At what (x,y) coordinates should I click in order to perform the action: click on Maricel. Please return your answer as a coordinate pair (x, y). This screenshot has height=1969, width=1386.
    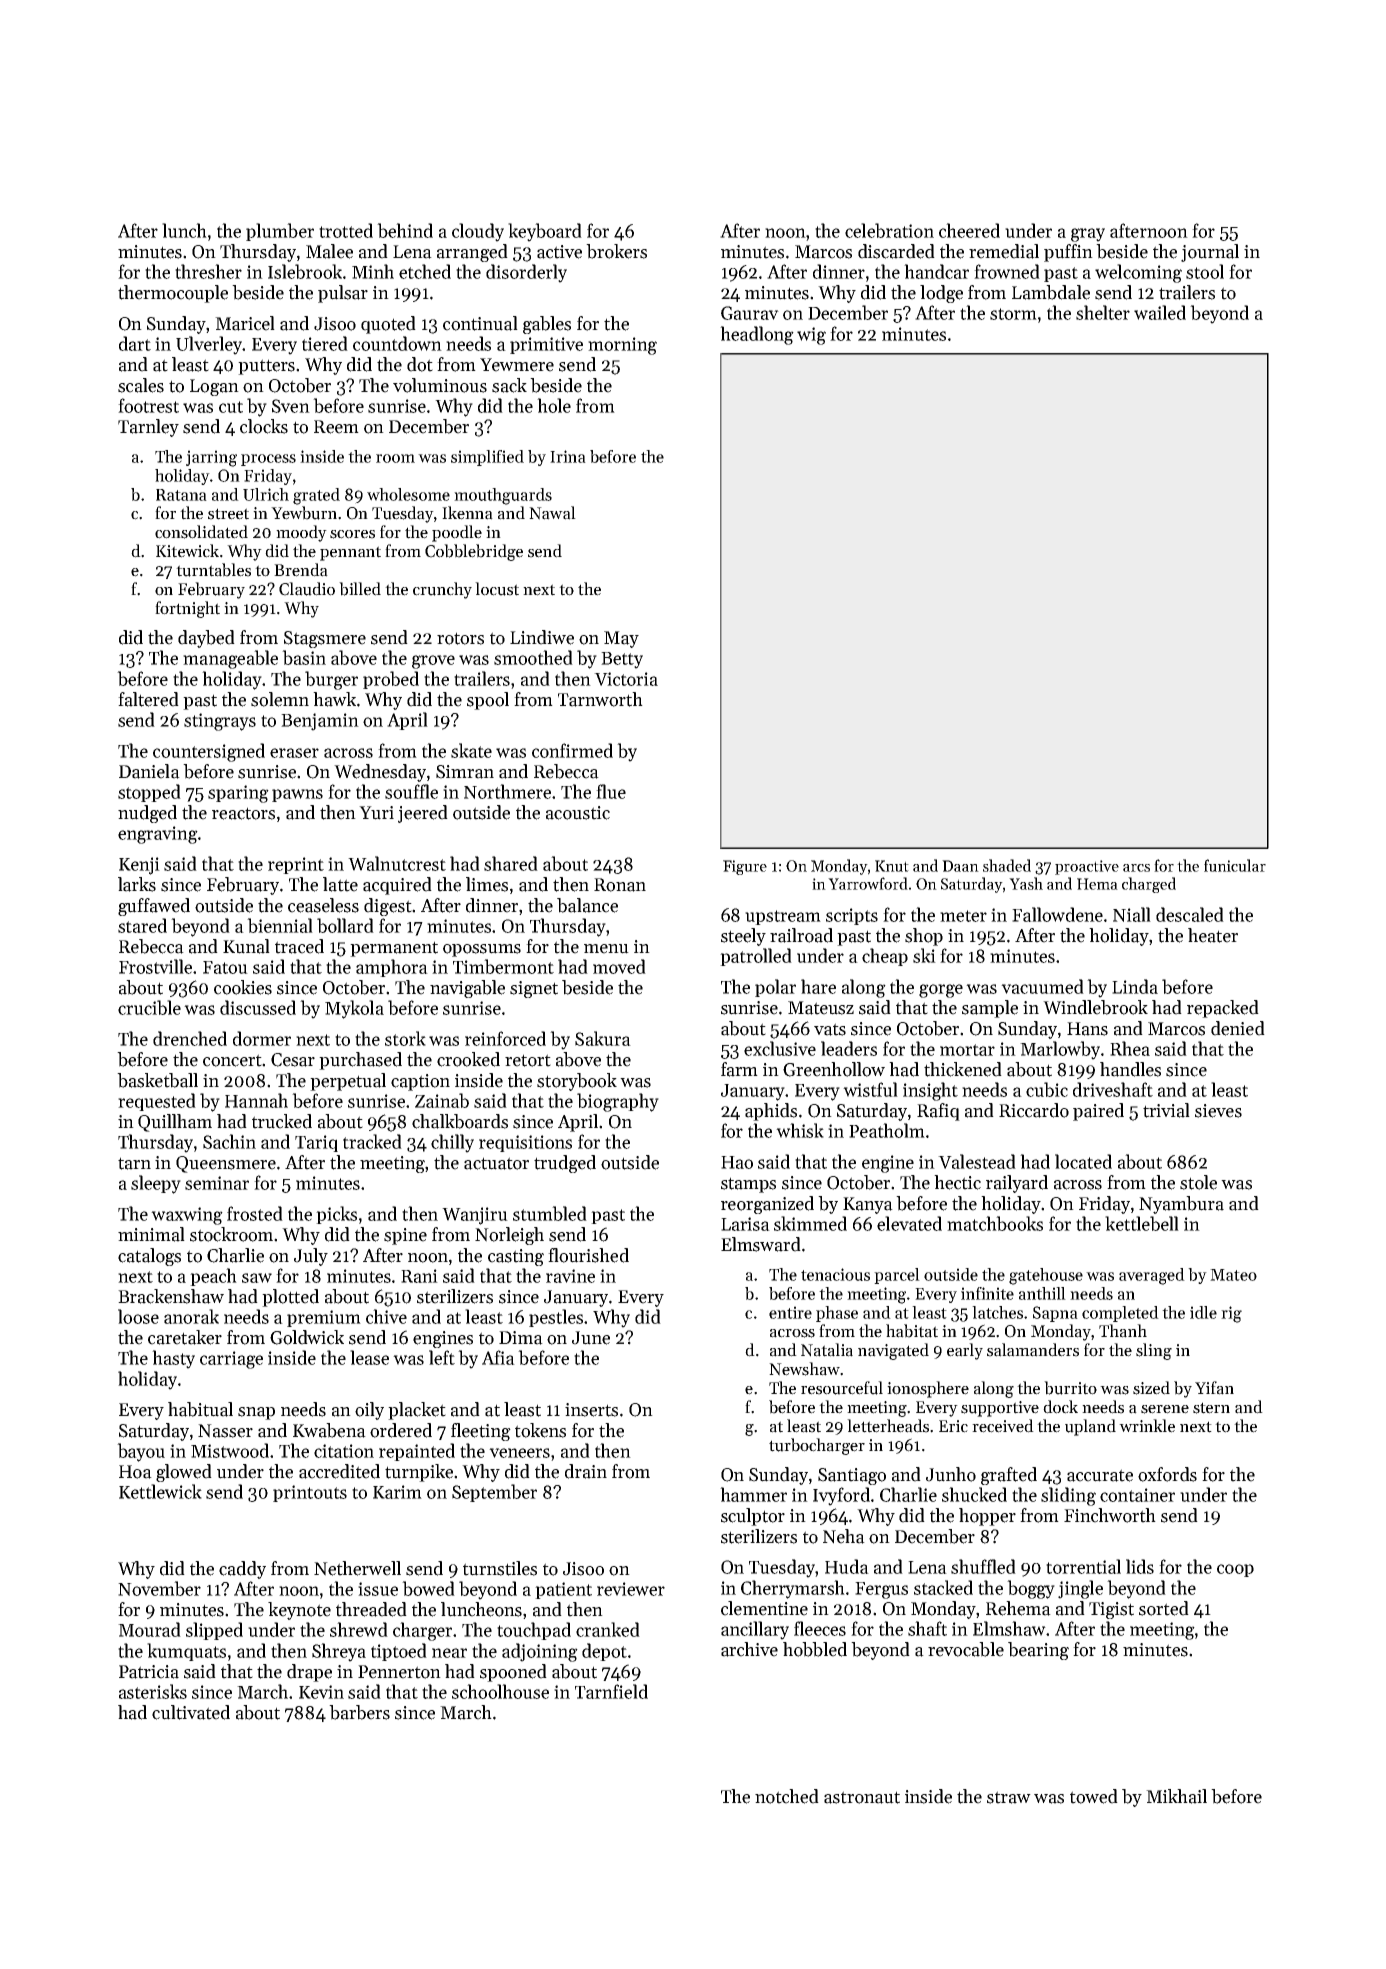
    Looking at the image, I should click on (245, 323).
